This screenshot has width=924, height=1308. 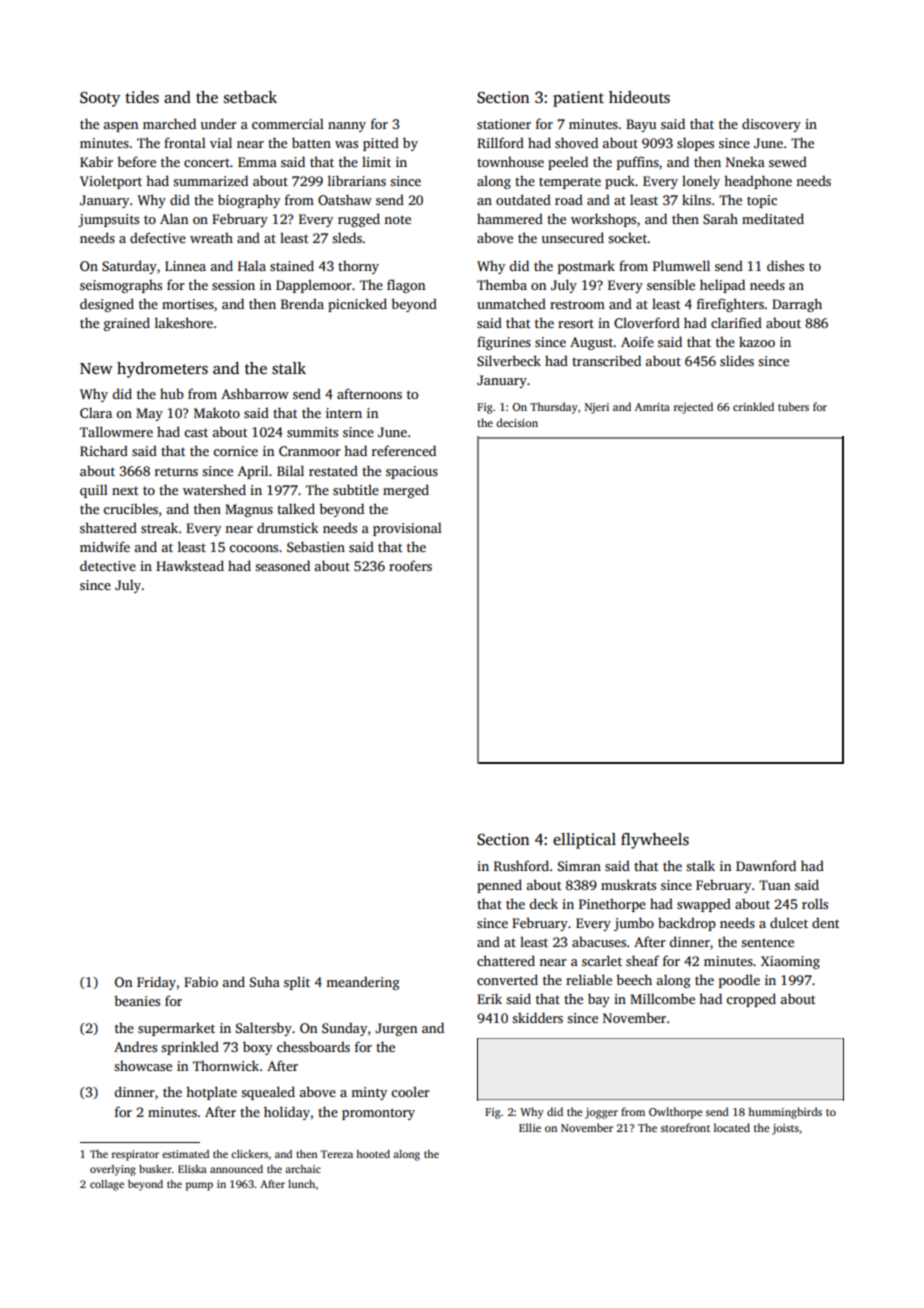 I want to click on detective, so click(x=108, y=565).
